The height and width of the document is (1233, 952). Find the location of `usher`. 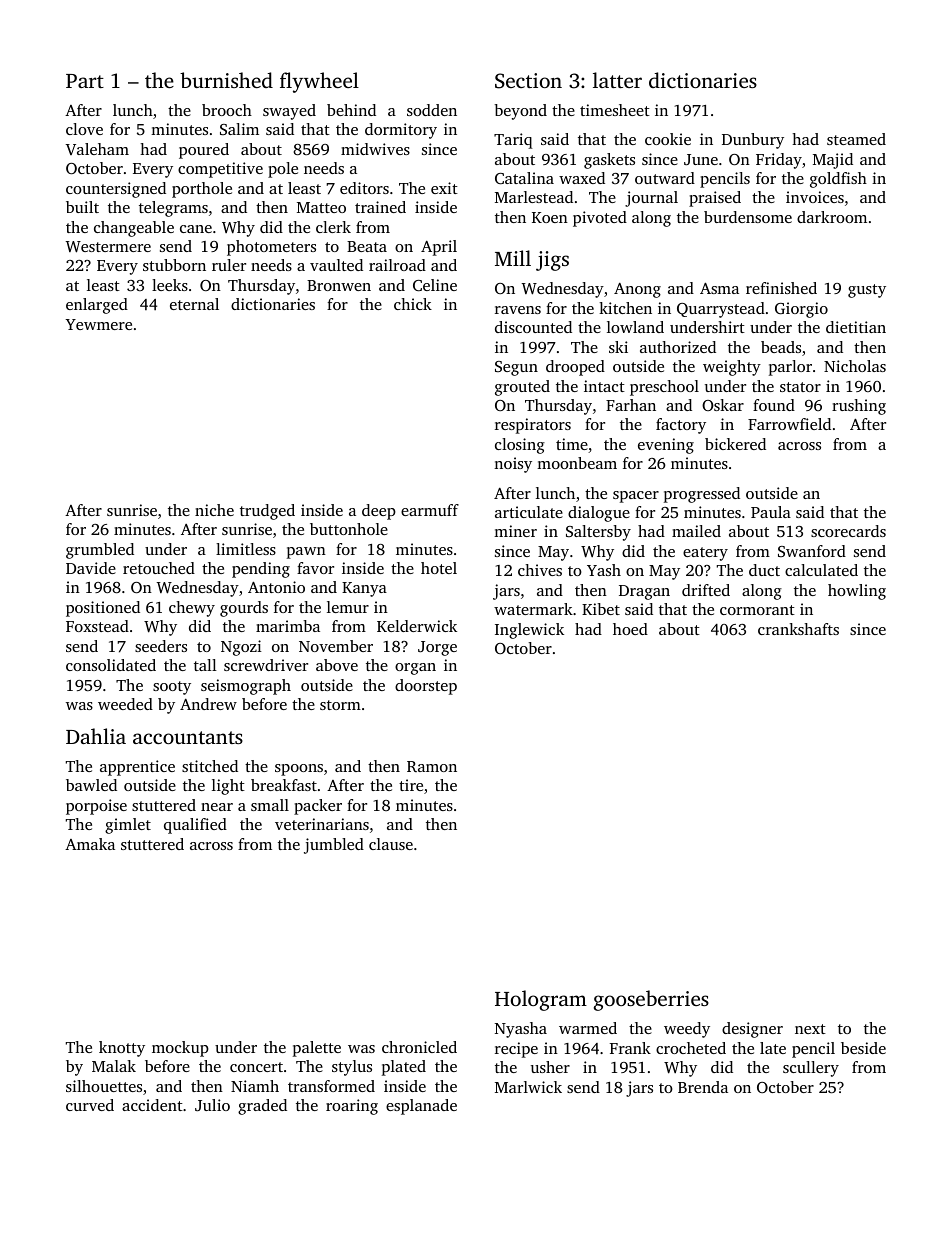

usher is located at coordinates (550, 1067).
